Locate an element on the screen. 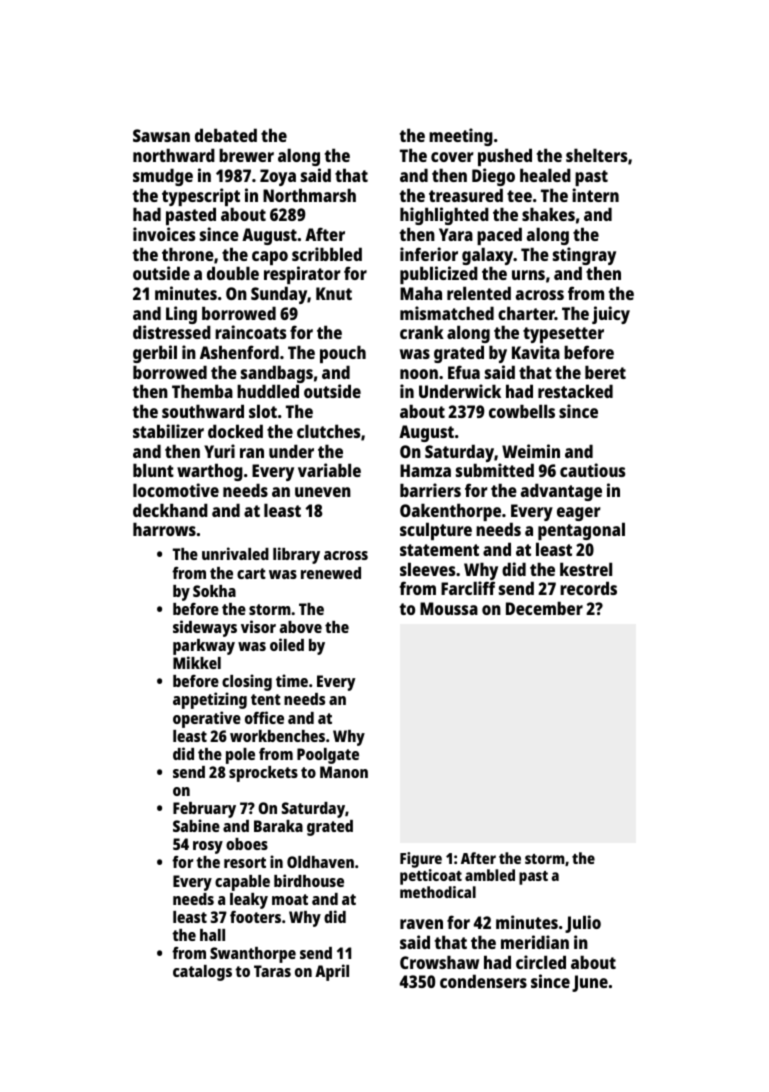 The image size is (769, 1092). shelters is located at coordinates (596, 155).
